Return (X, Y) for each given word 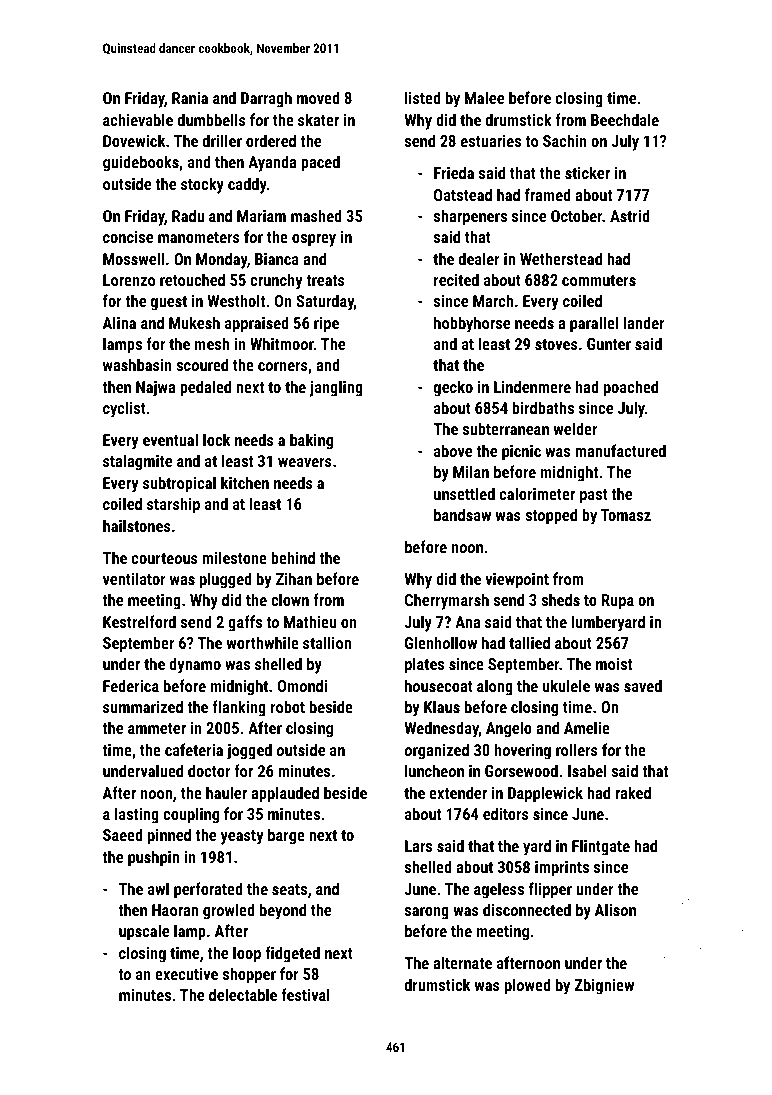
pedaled (205, 388)
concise (128, 237)
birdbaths (543, 407)
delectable (243, 994)
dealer (479, 258)
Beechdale (625, 119)
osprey (314, 240)
